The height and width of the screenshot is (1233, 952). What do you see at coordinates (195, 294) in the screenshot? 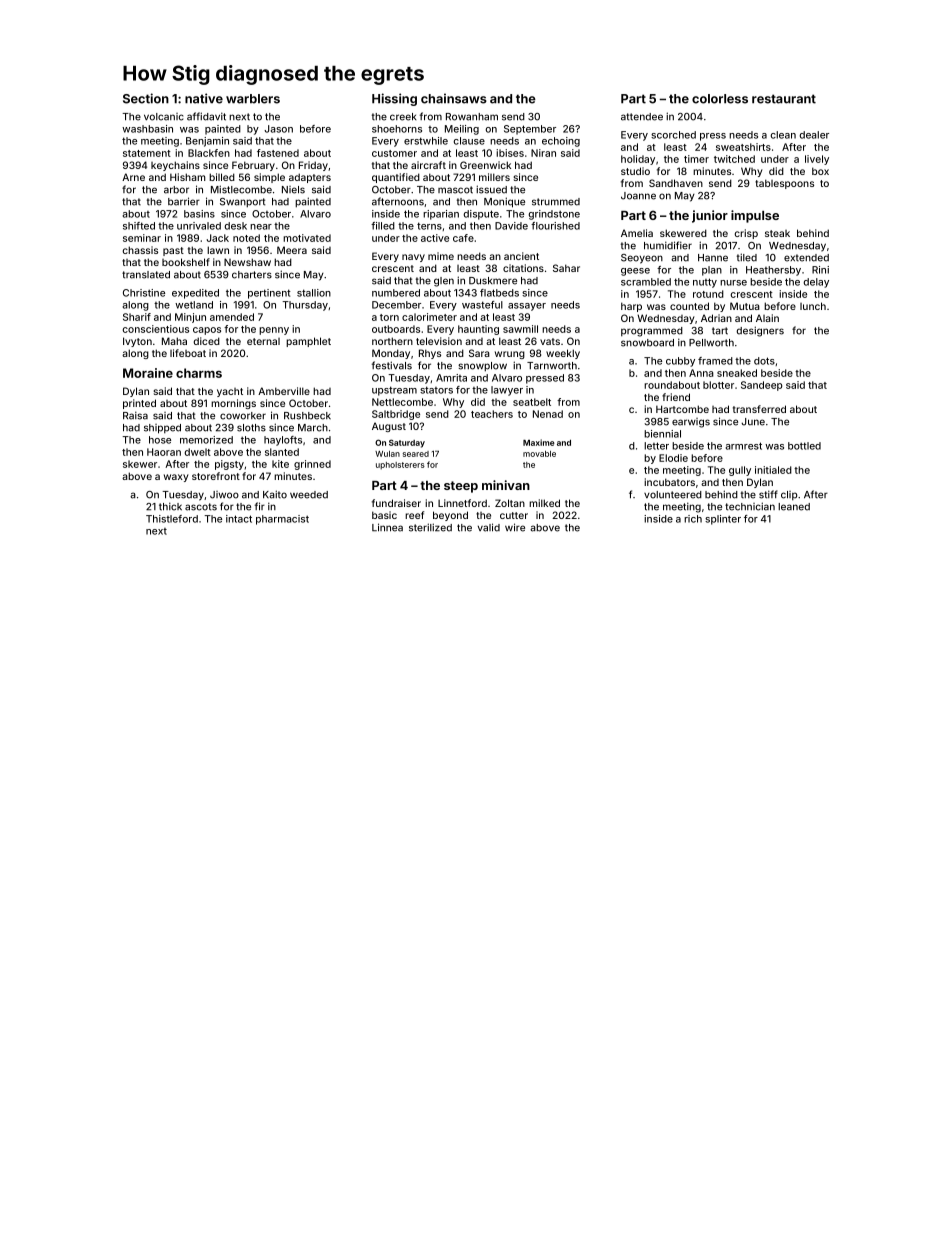
I see `expedited` at bounding box center [195, 294].
